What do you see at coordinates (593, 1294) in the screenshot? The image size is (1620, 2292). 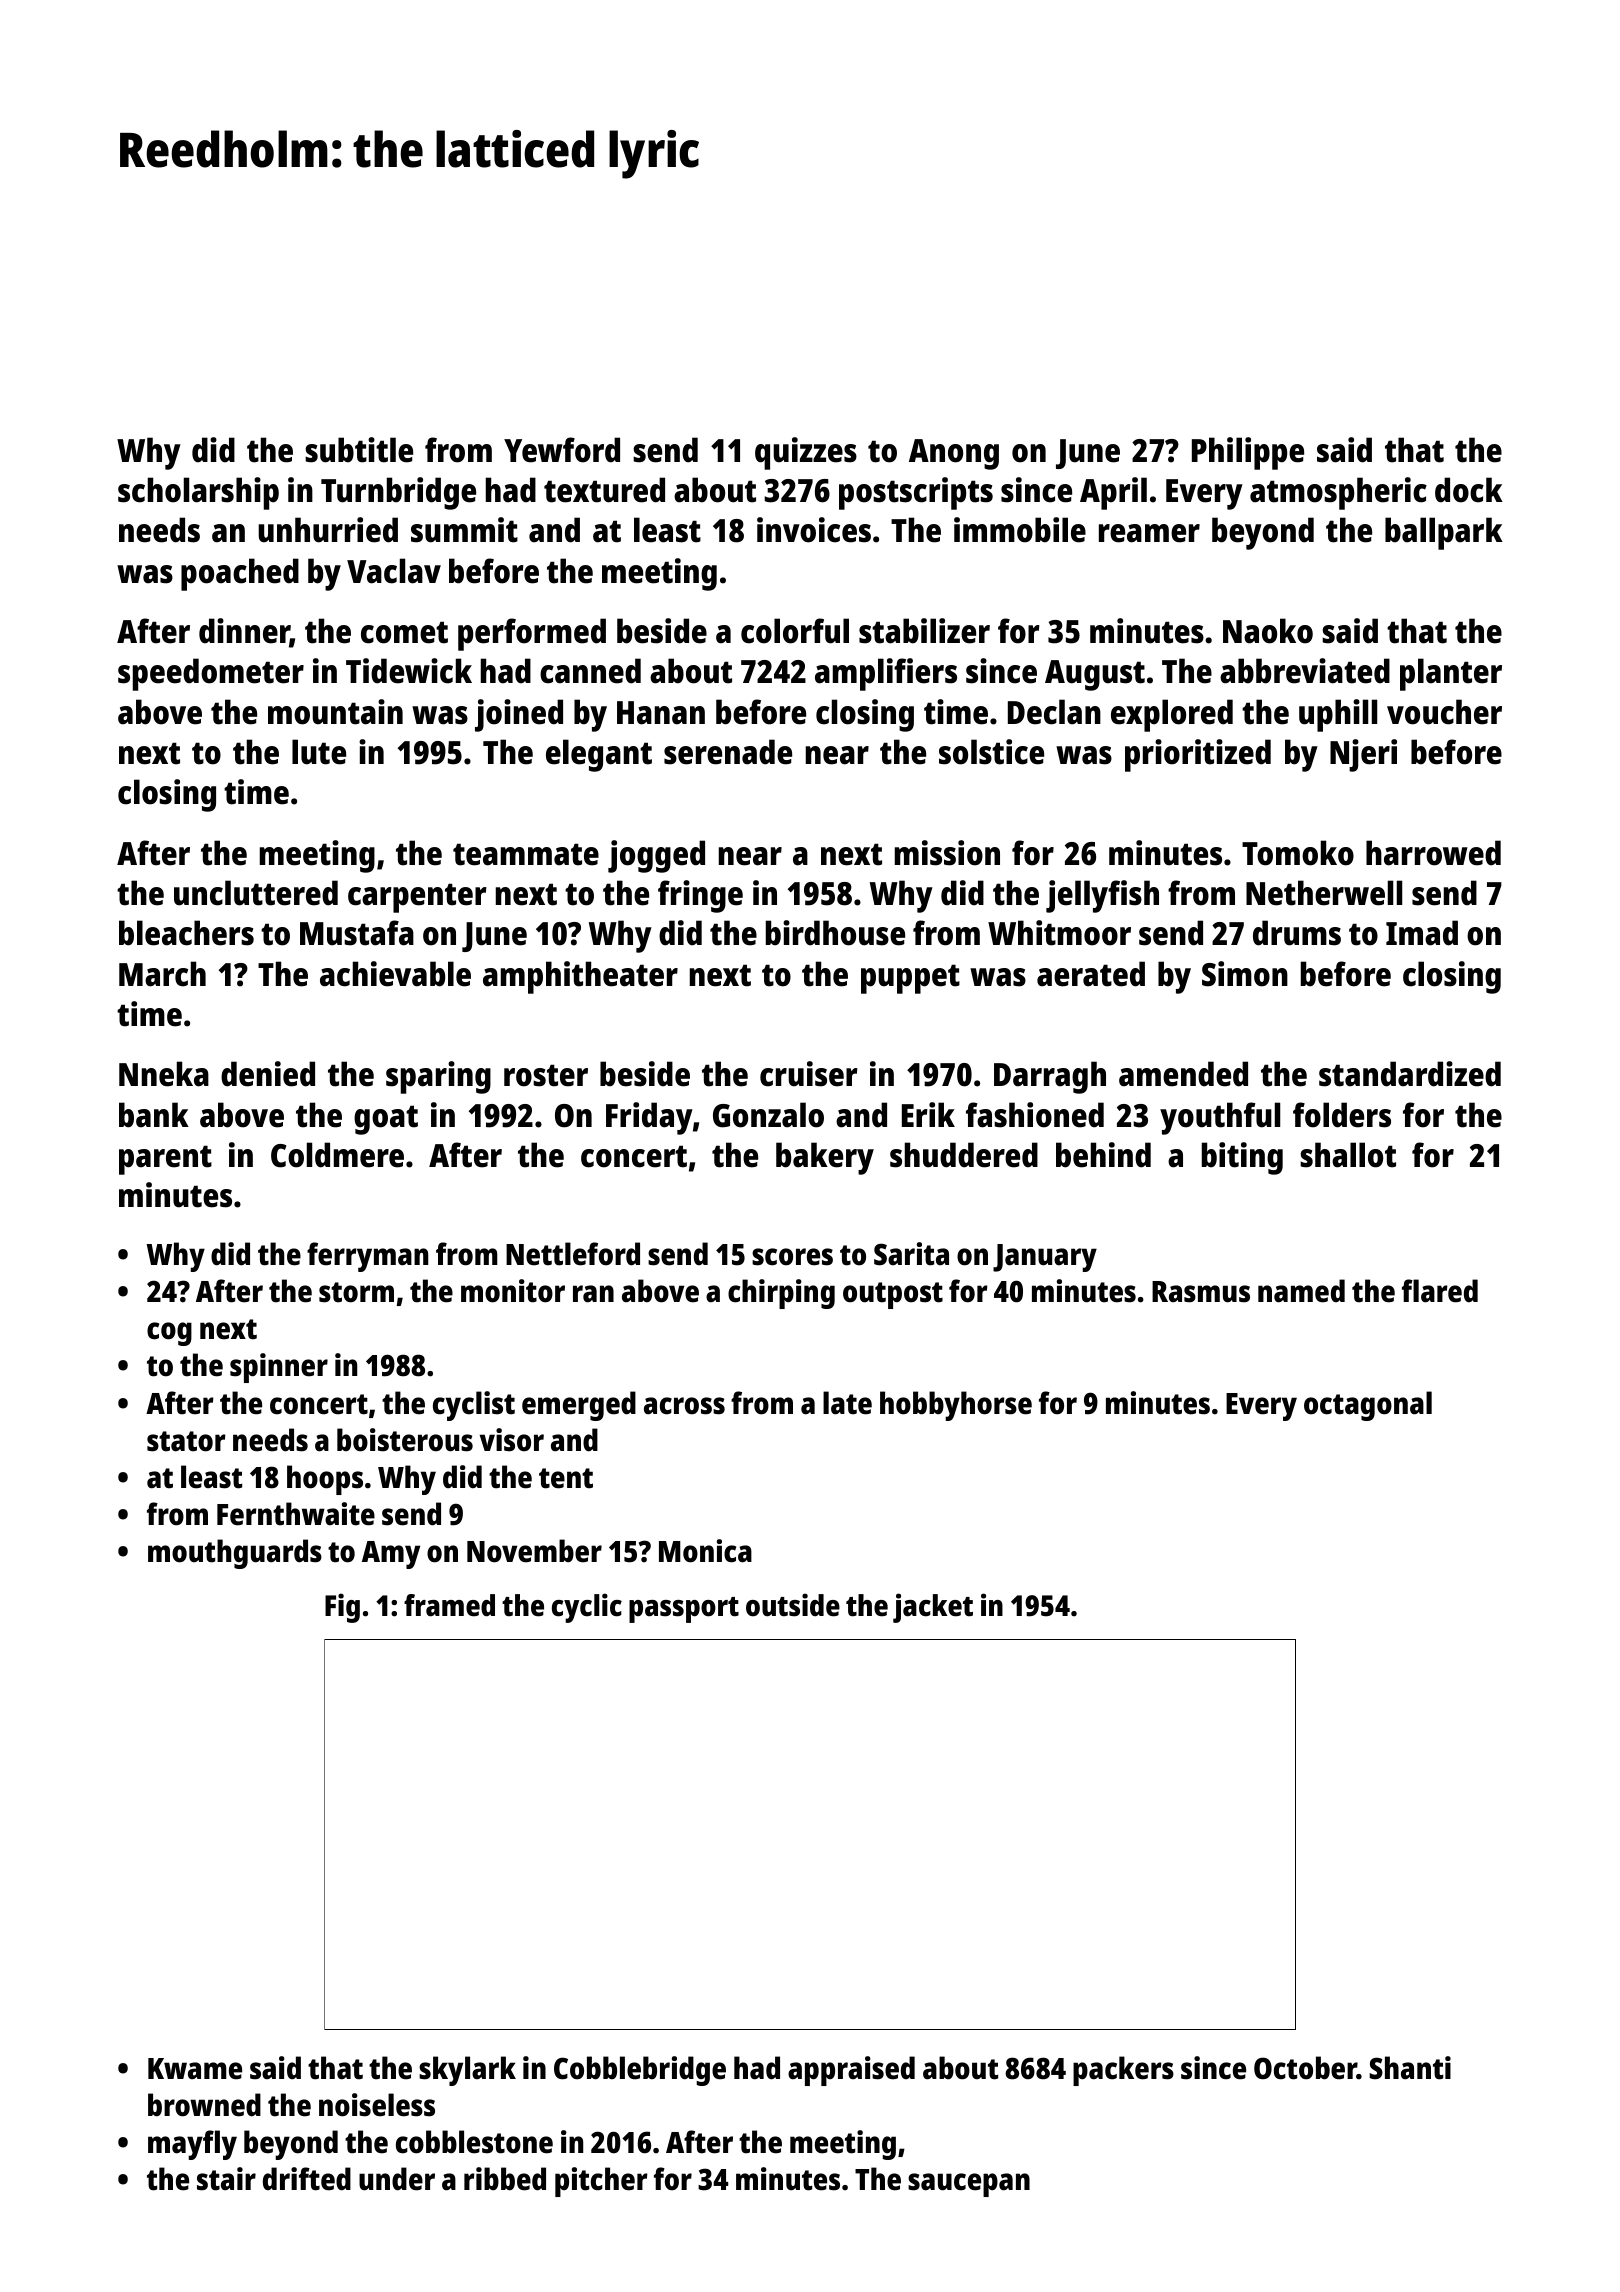 I see `ran` at bounding box center [593, 1294].
